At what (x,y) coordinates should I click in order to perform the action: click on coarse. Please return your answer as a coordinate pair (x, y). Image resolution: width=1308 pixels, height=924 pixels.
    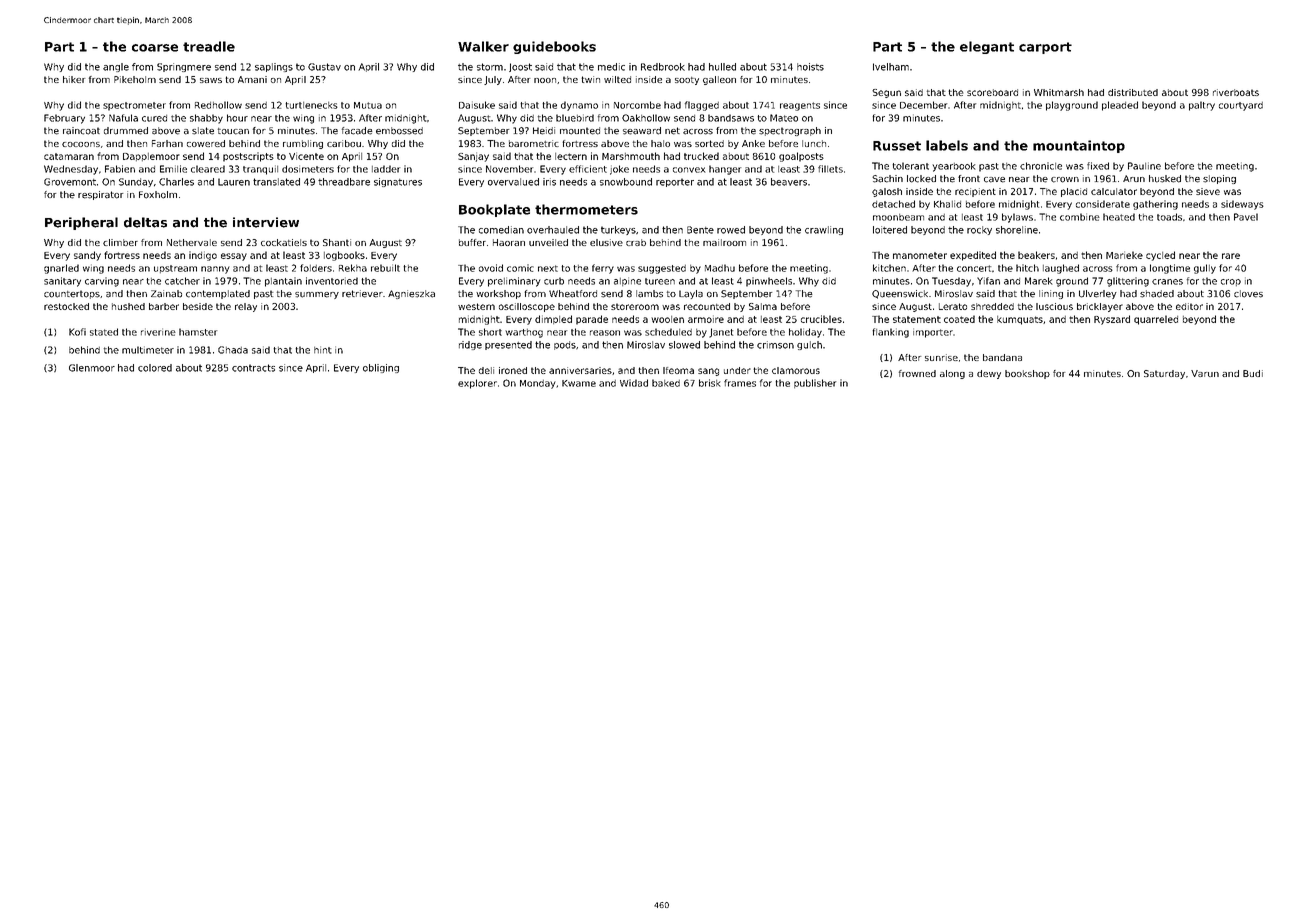
    Looking at the image, I should click on (155, 48).
